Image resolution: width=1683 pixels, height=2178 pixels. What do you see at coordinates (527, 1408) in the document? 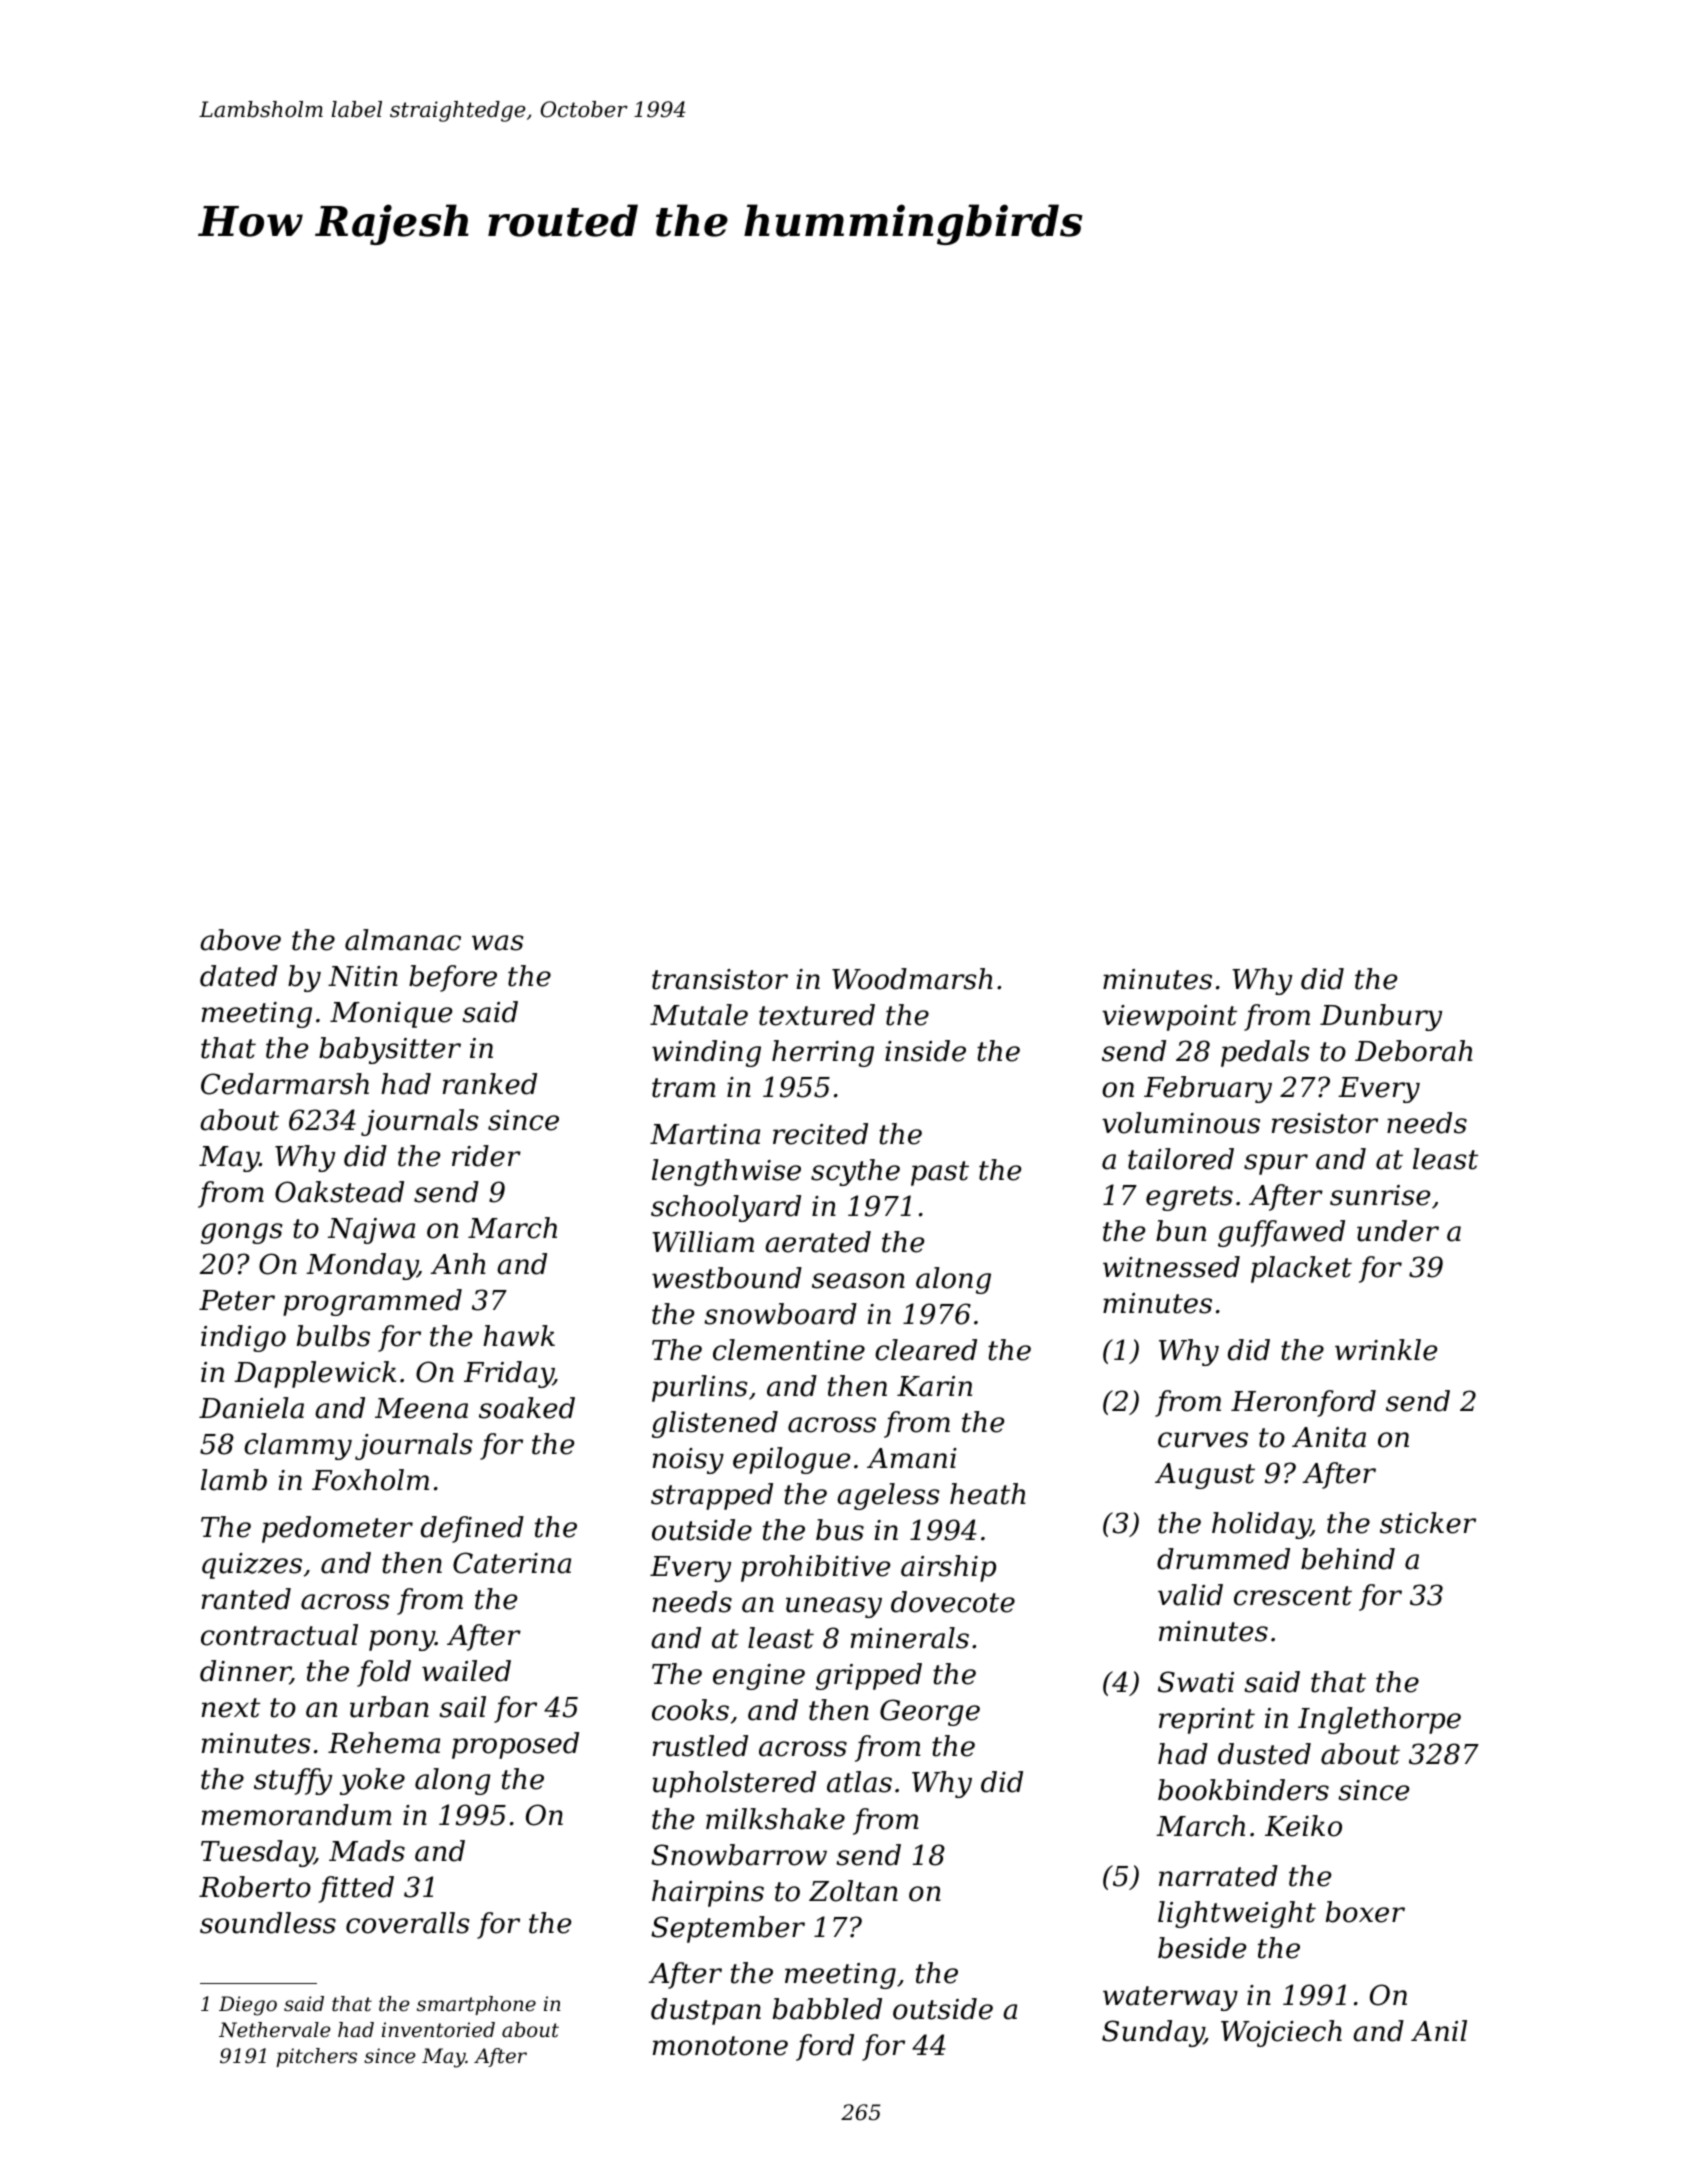
I see `soaked` at bounding box center [527, 1408].
